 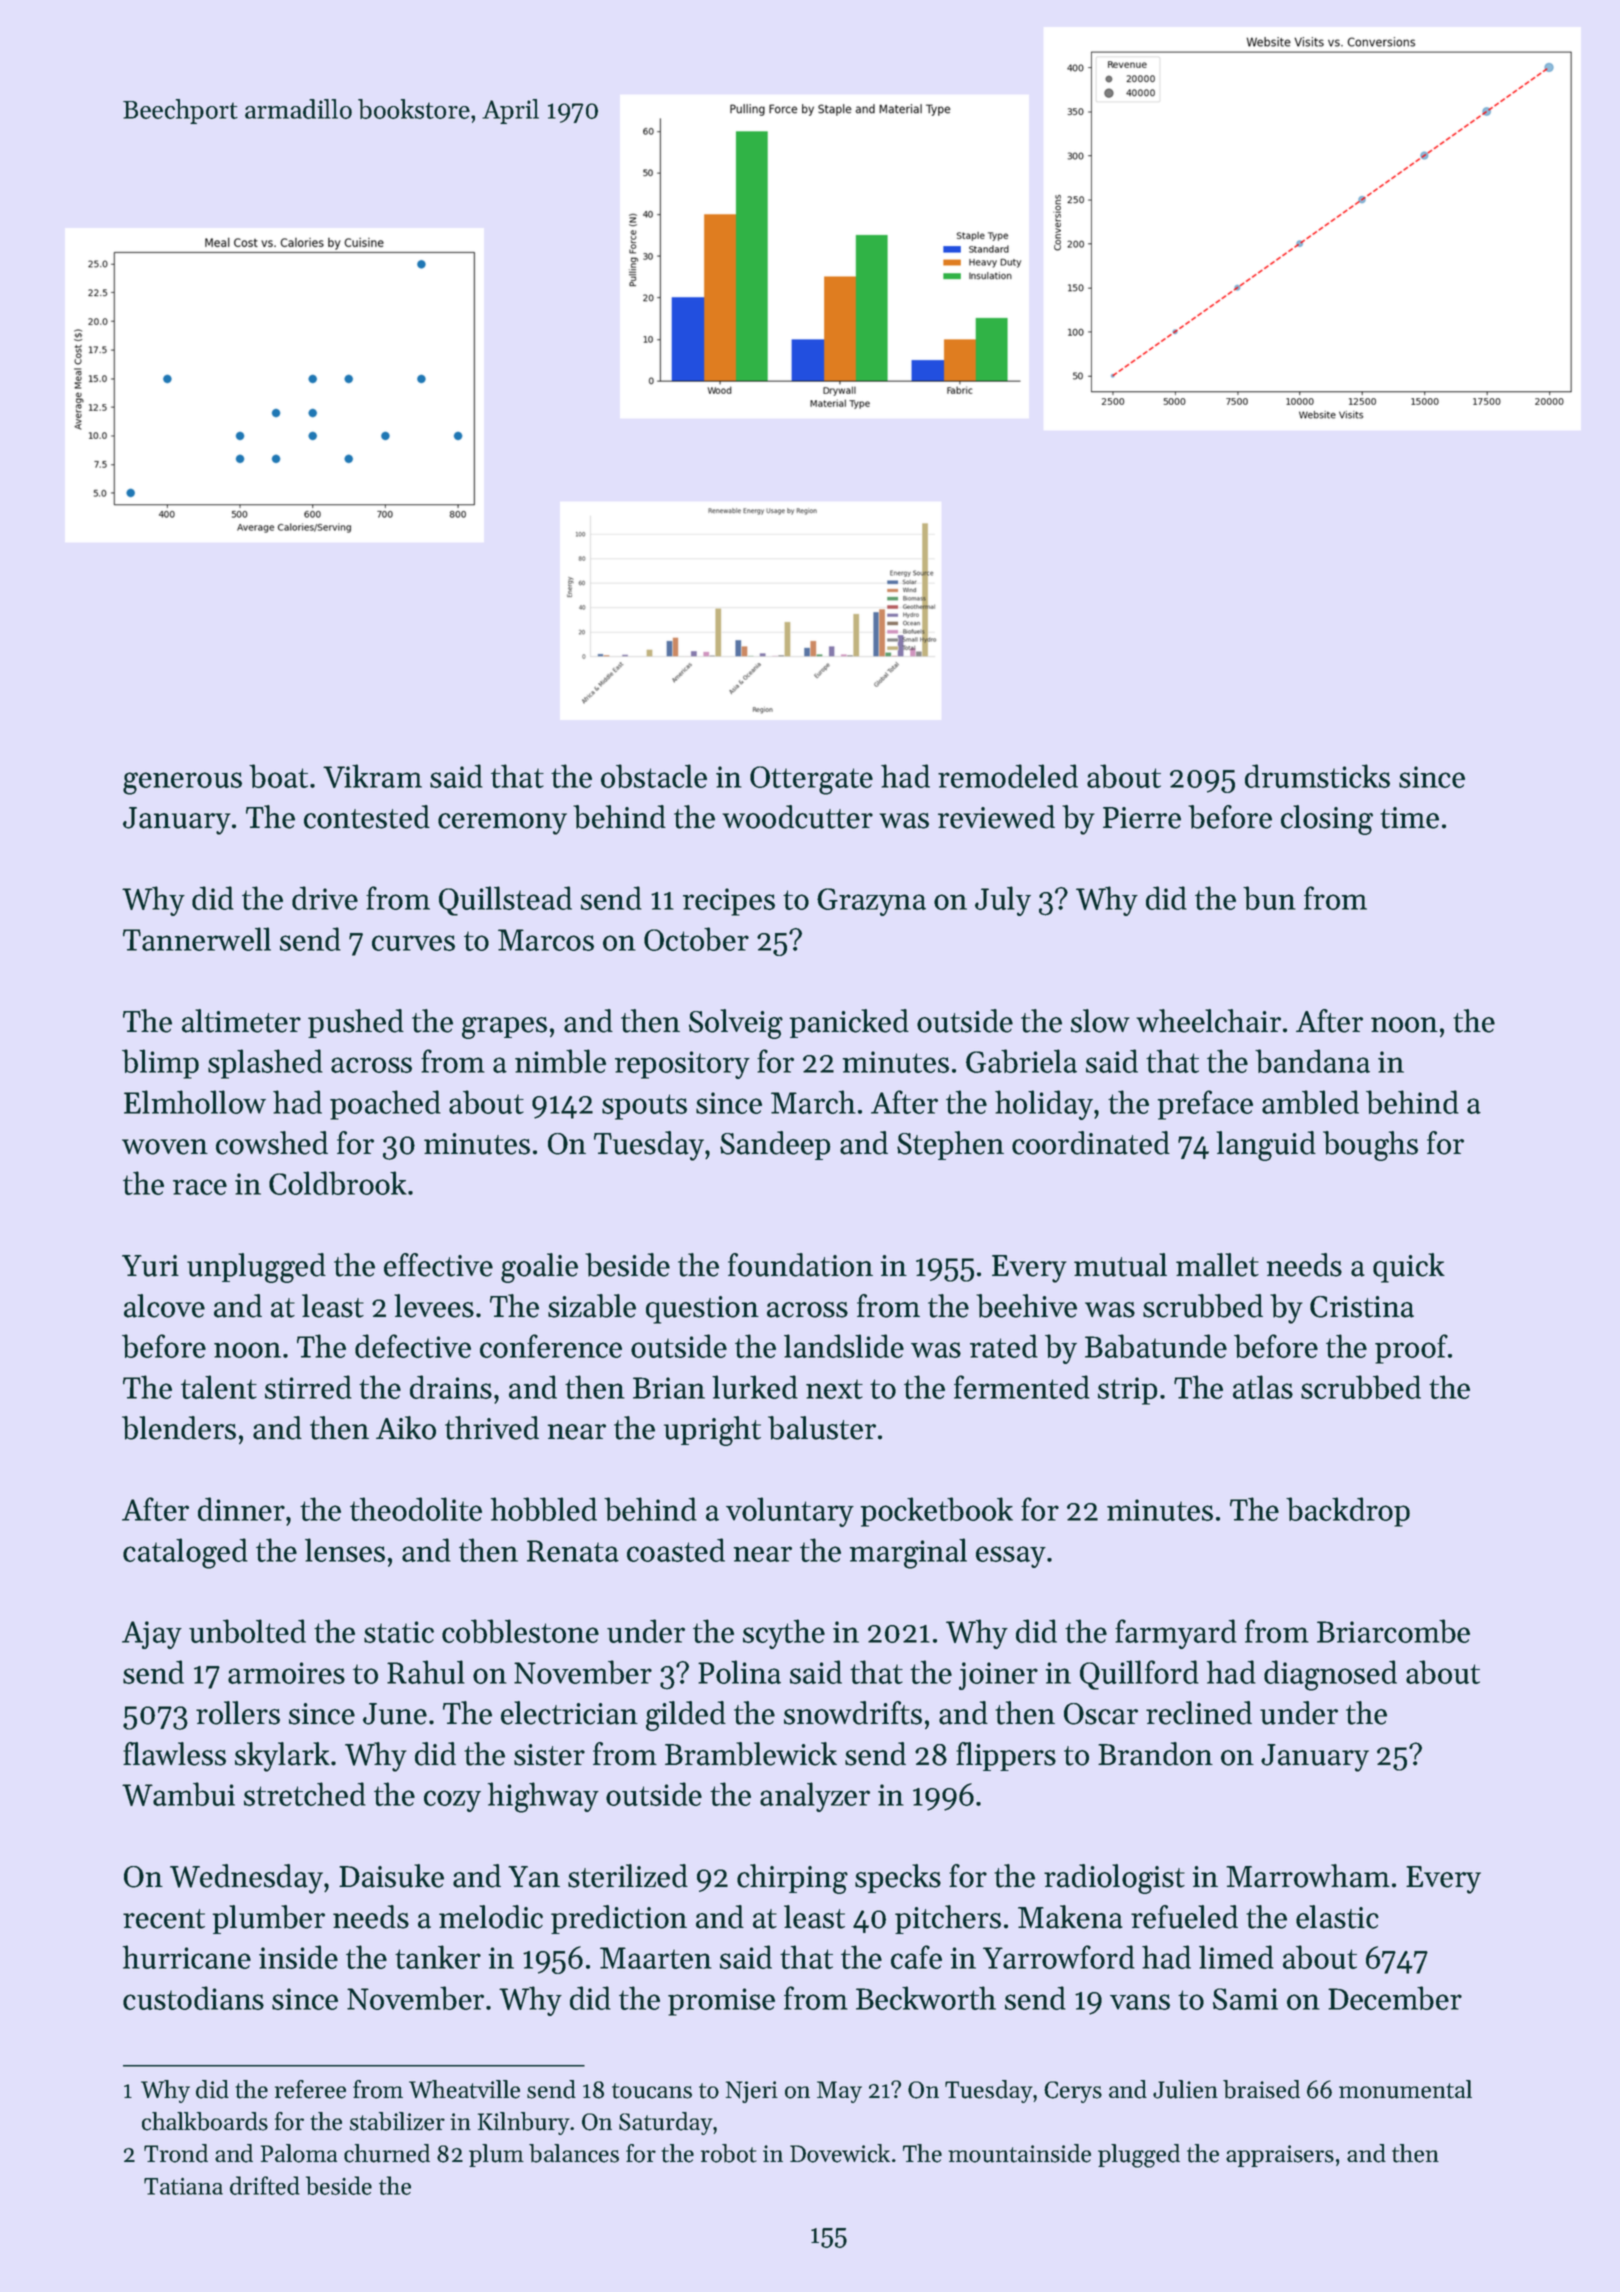 I want to click on slow, so click(x=1100, y=1021).
